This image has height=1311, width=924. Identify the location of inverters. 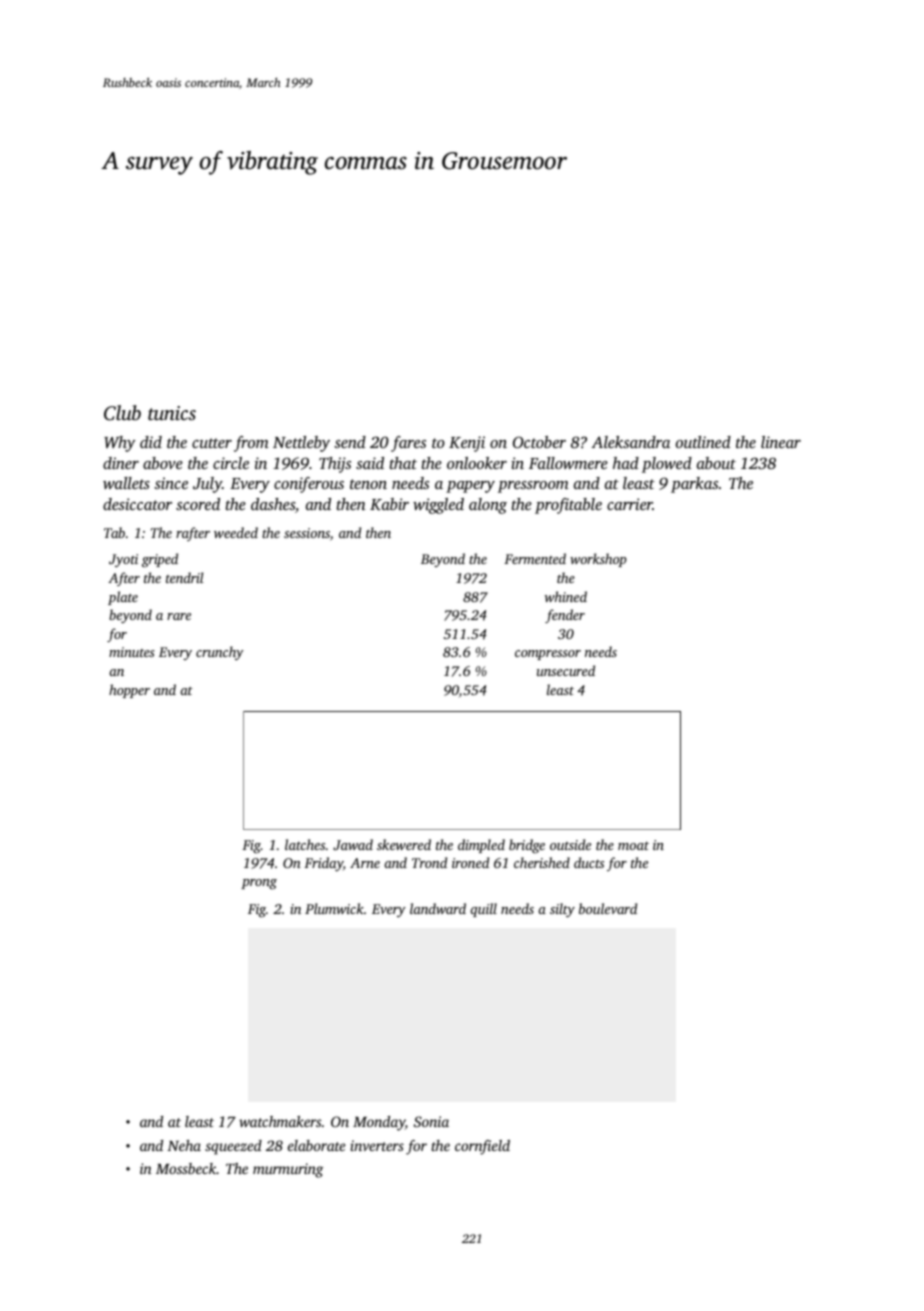
(377, 1145).
